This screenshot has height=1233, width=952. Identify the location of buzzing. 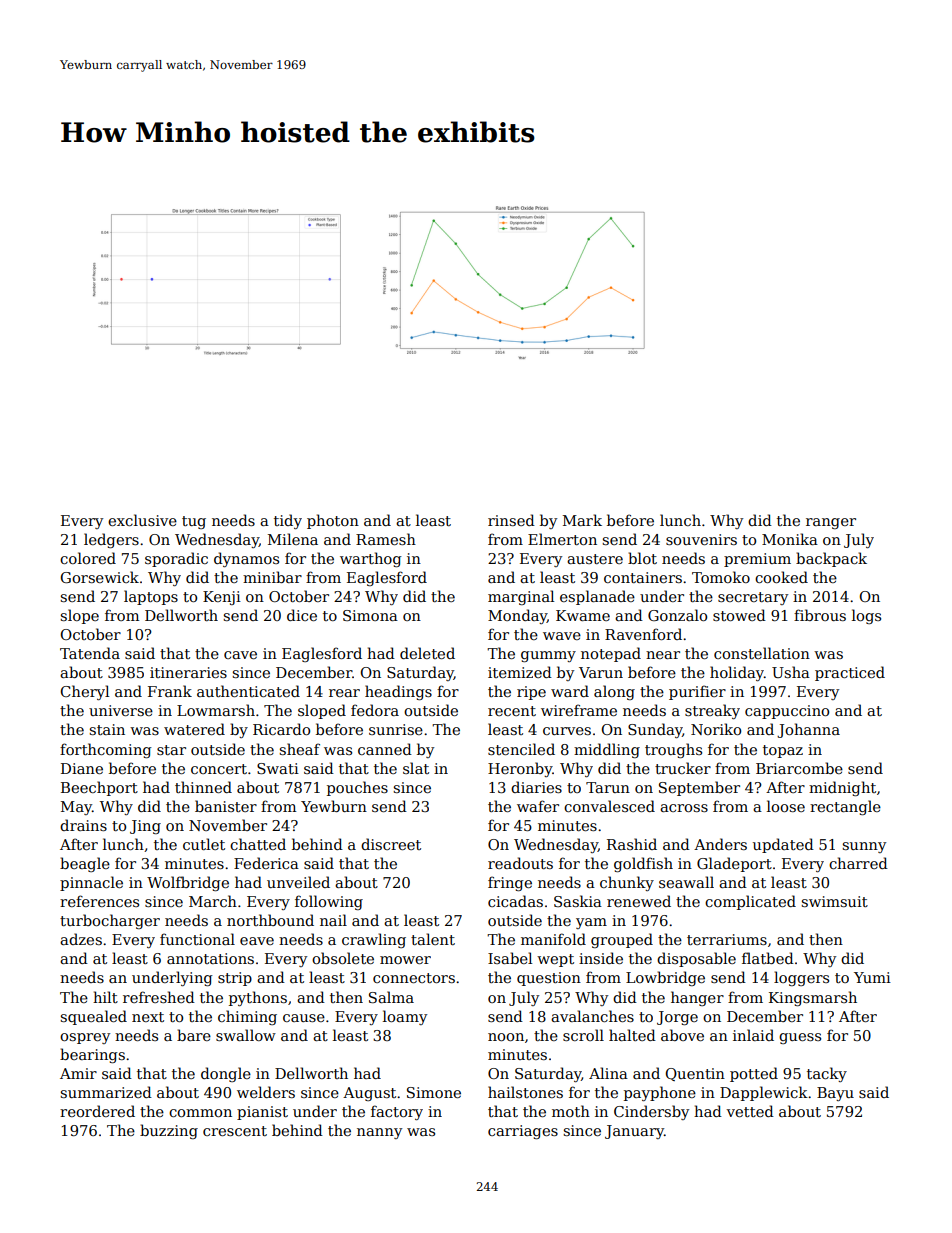
(169, 1131).
